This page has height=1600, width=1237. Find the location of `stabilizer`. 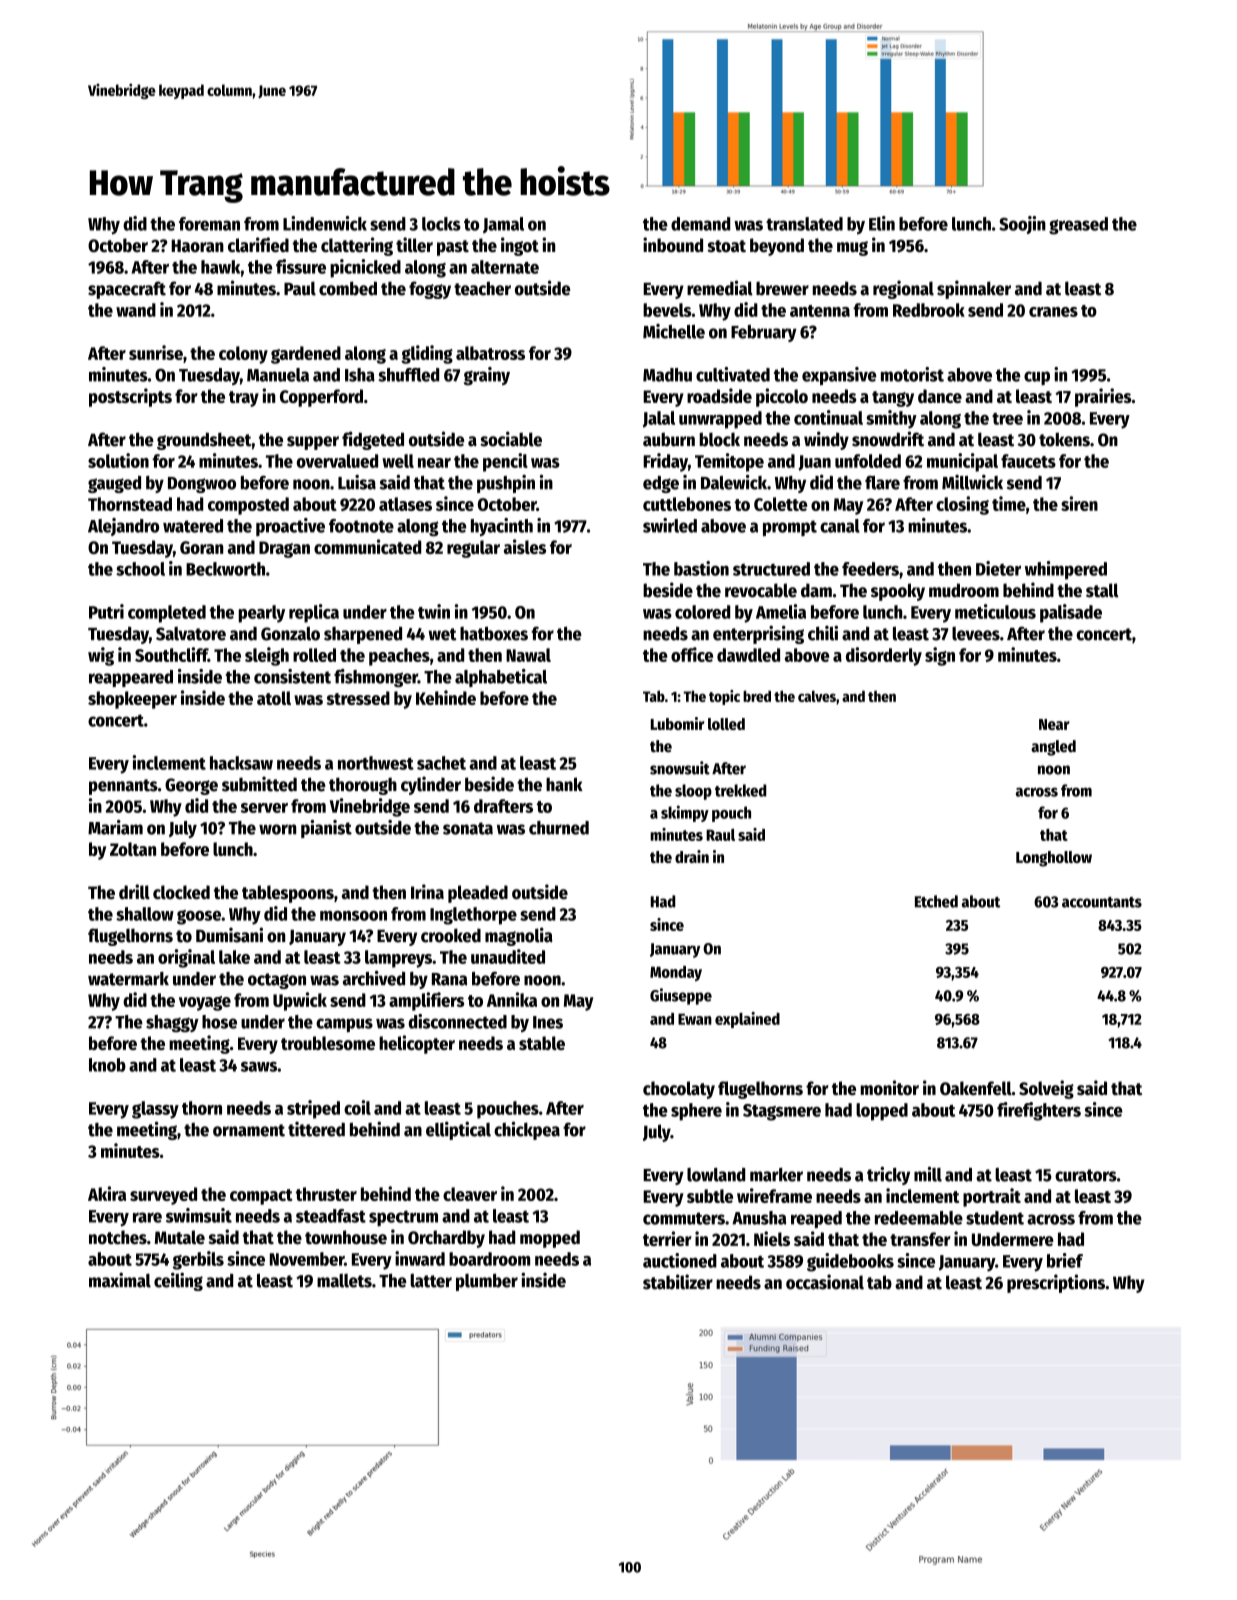

stabilizer is located at coordinates (678, 1282).
